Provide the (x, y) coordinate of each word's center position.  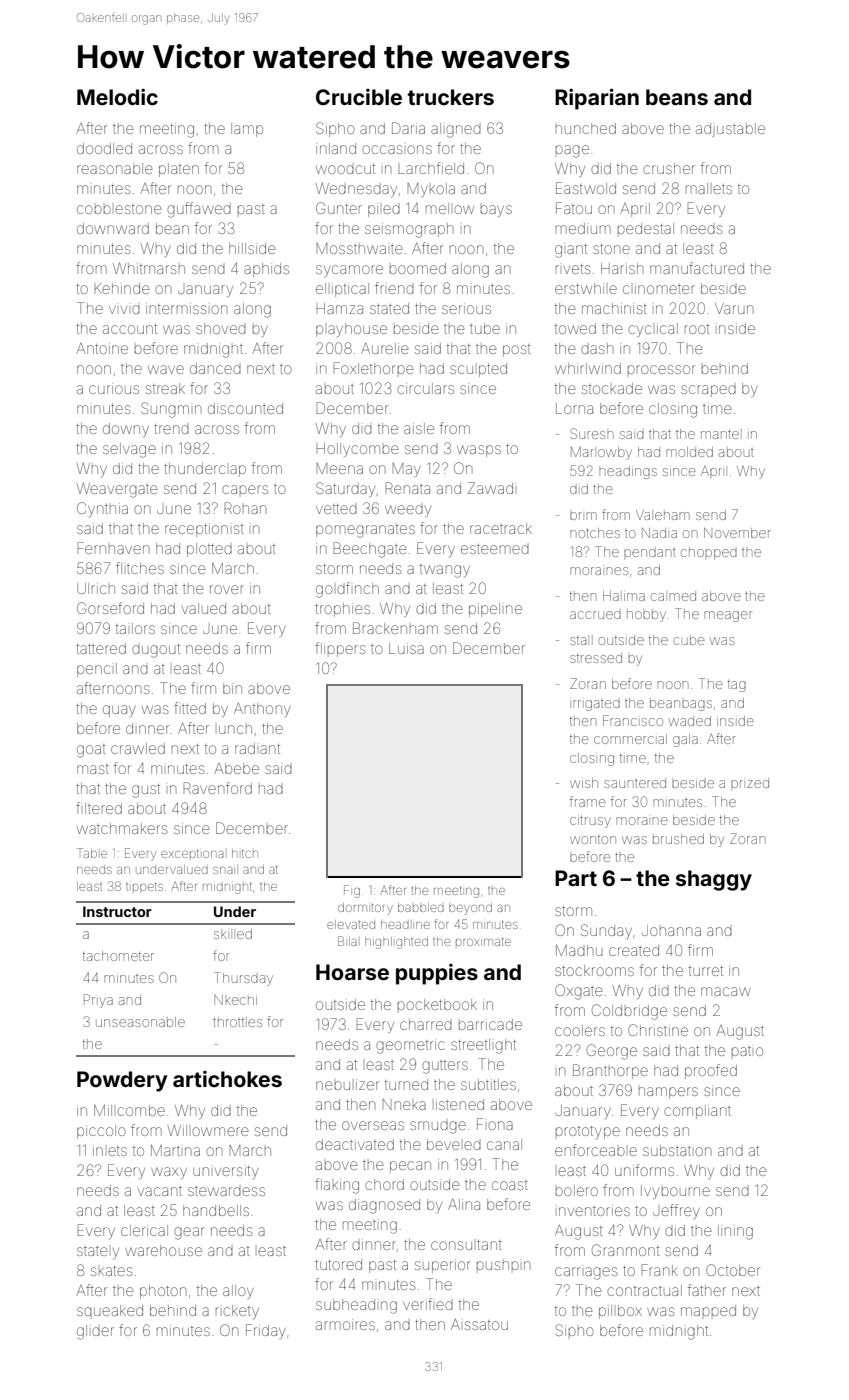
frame (588, 801)
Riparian (597, 99)
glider (95, 1332)
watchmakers (122, 828)
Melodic (117, 97)
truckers (451, 97)
